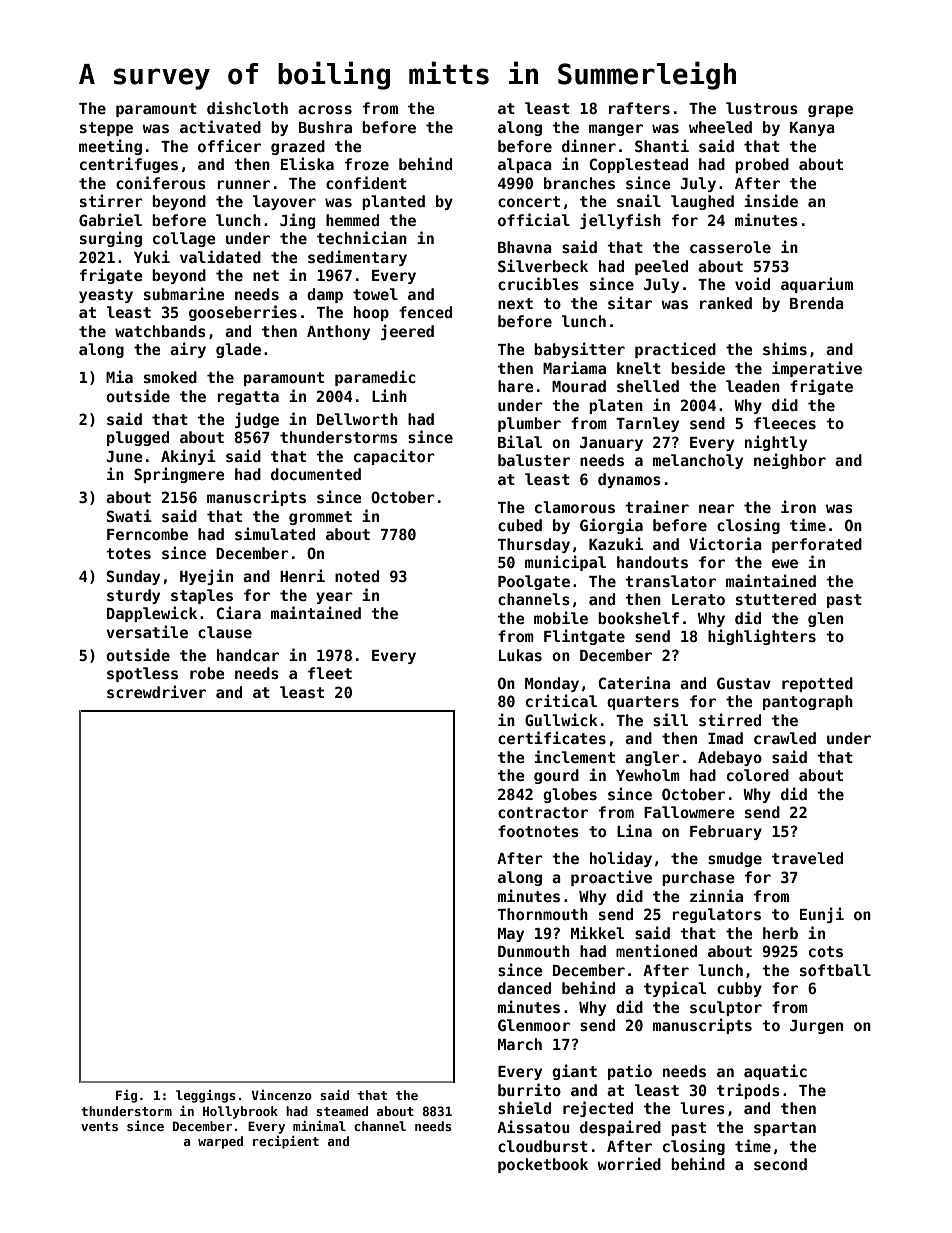  What do you see at coordinates (156, 691) in the screenshot?
I see `screwdriver` at bounding box center [156, 691].
